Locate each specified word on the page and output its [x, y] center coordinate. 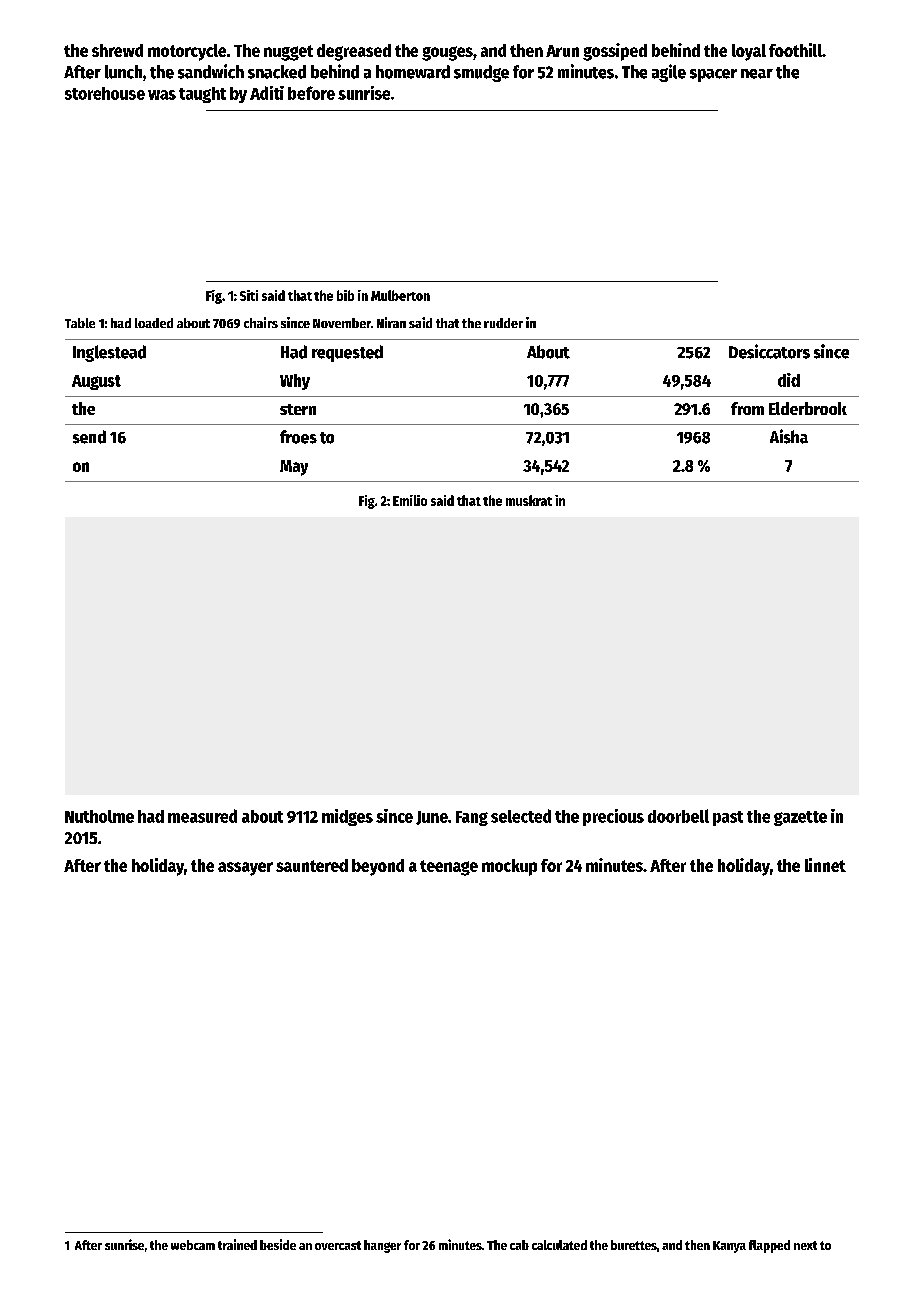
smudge [481, 73]
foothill [795, 50]
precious [613, 817]
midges [347, 817]
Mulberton [400, 295]
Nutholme [99, 816]
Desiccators [769, 351]
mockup [509, 867]
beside [278, 1244]
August [96, 382]
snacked [277, 72]
